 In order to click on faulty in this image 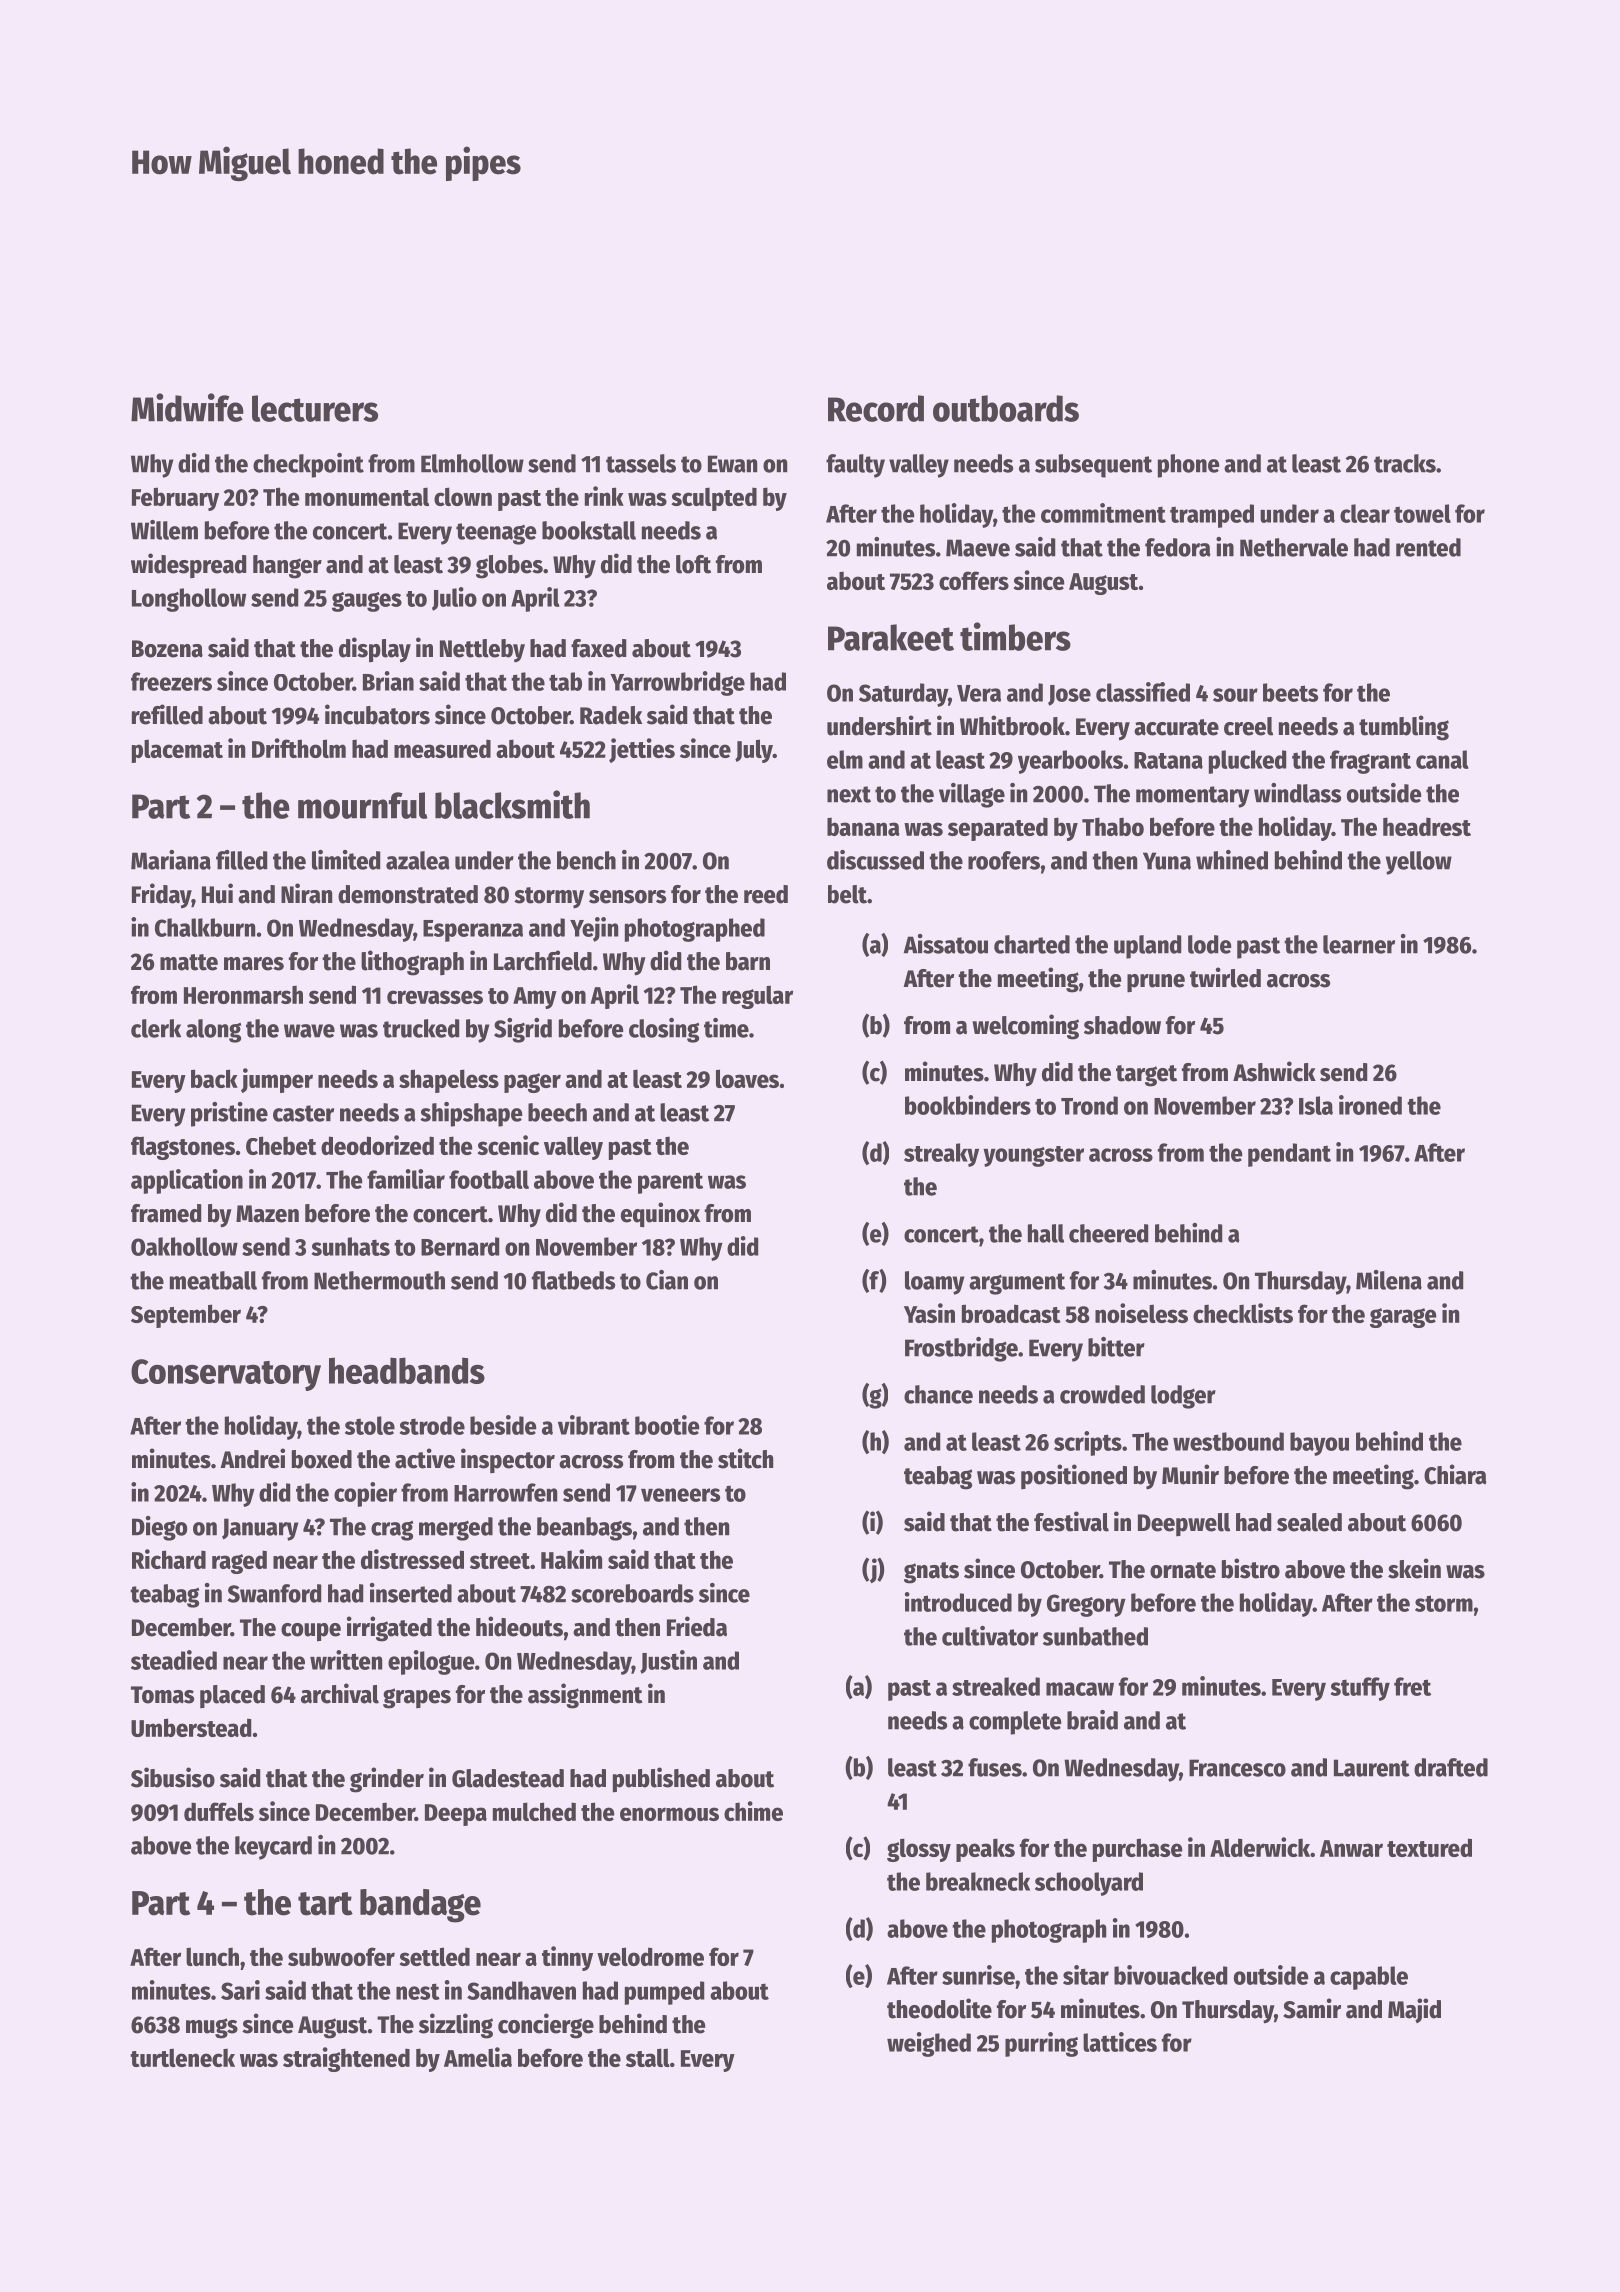, I will do `click(855, 466)`.
